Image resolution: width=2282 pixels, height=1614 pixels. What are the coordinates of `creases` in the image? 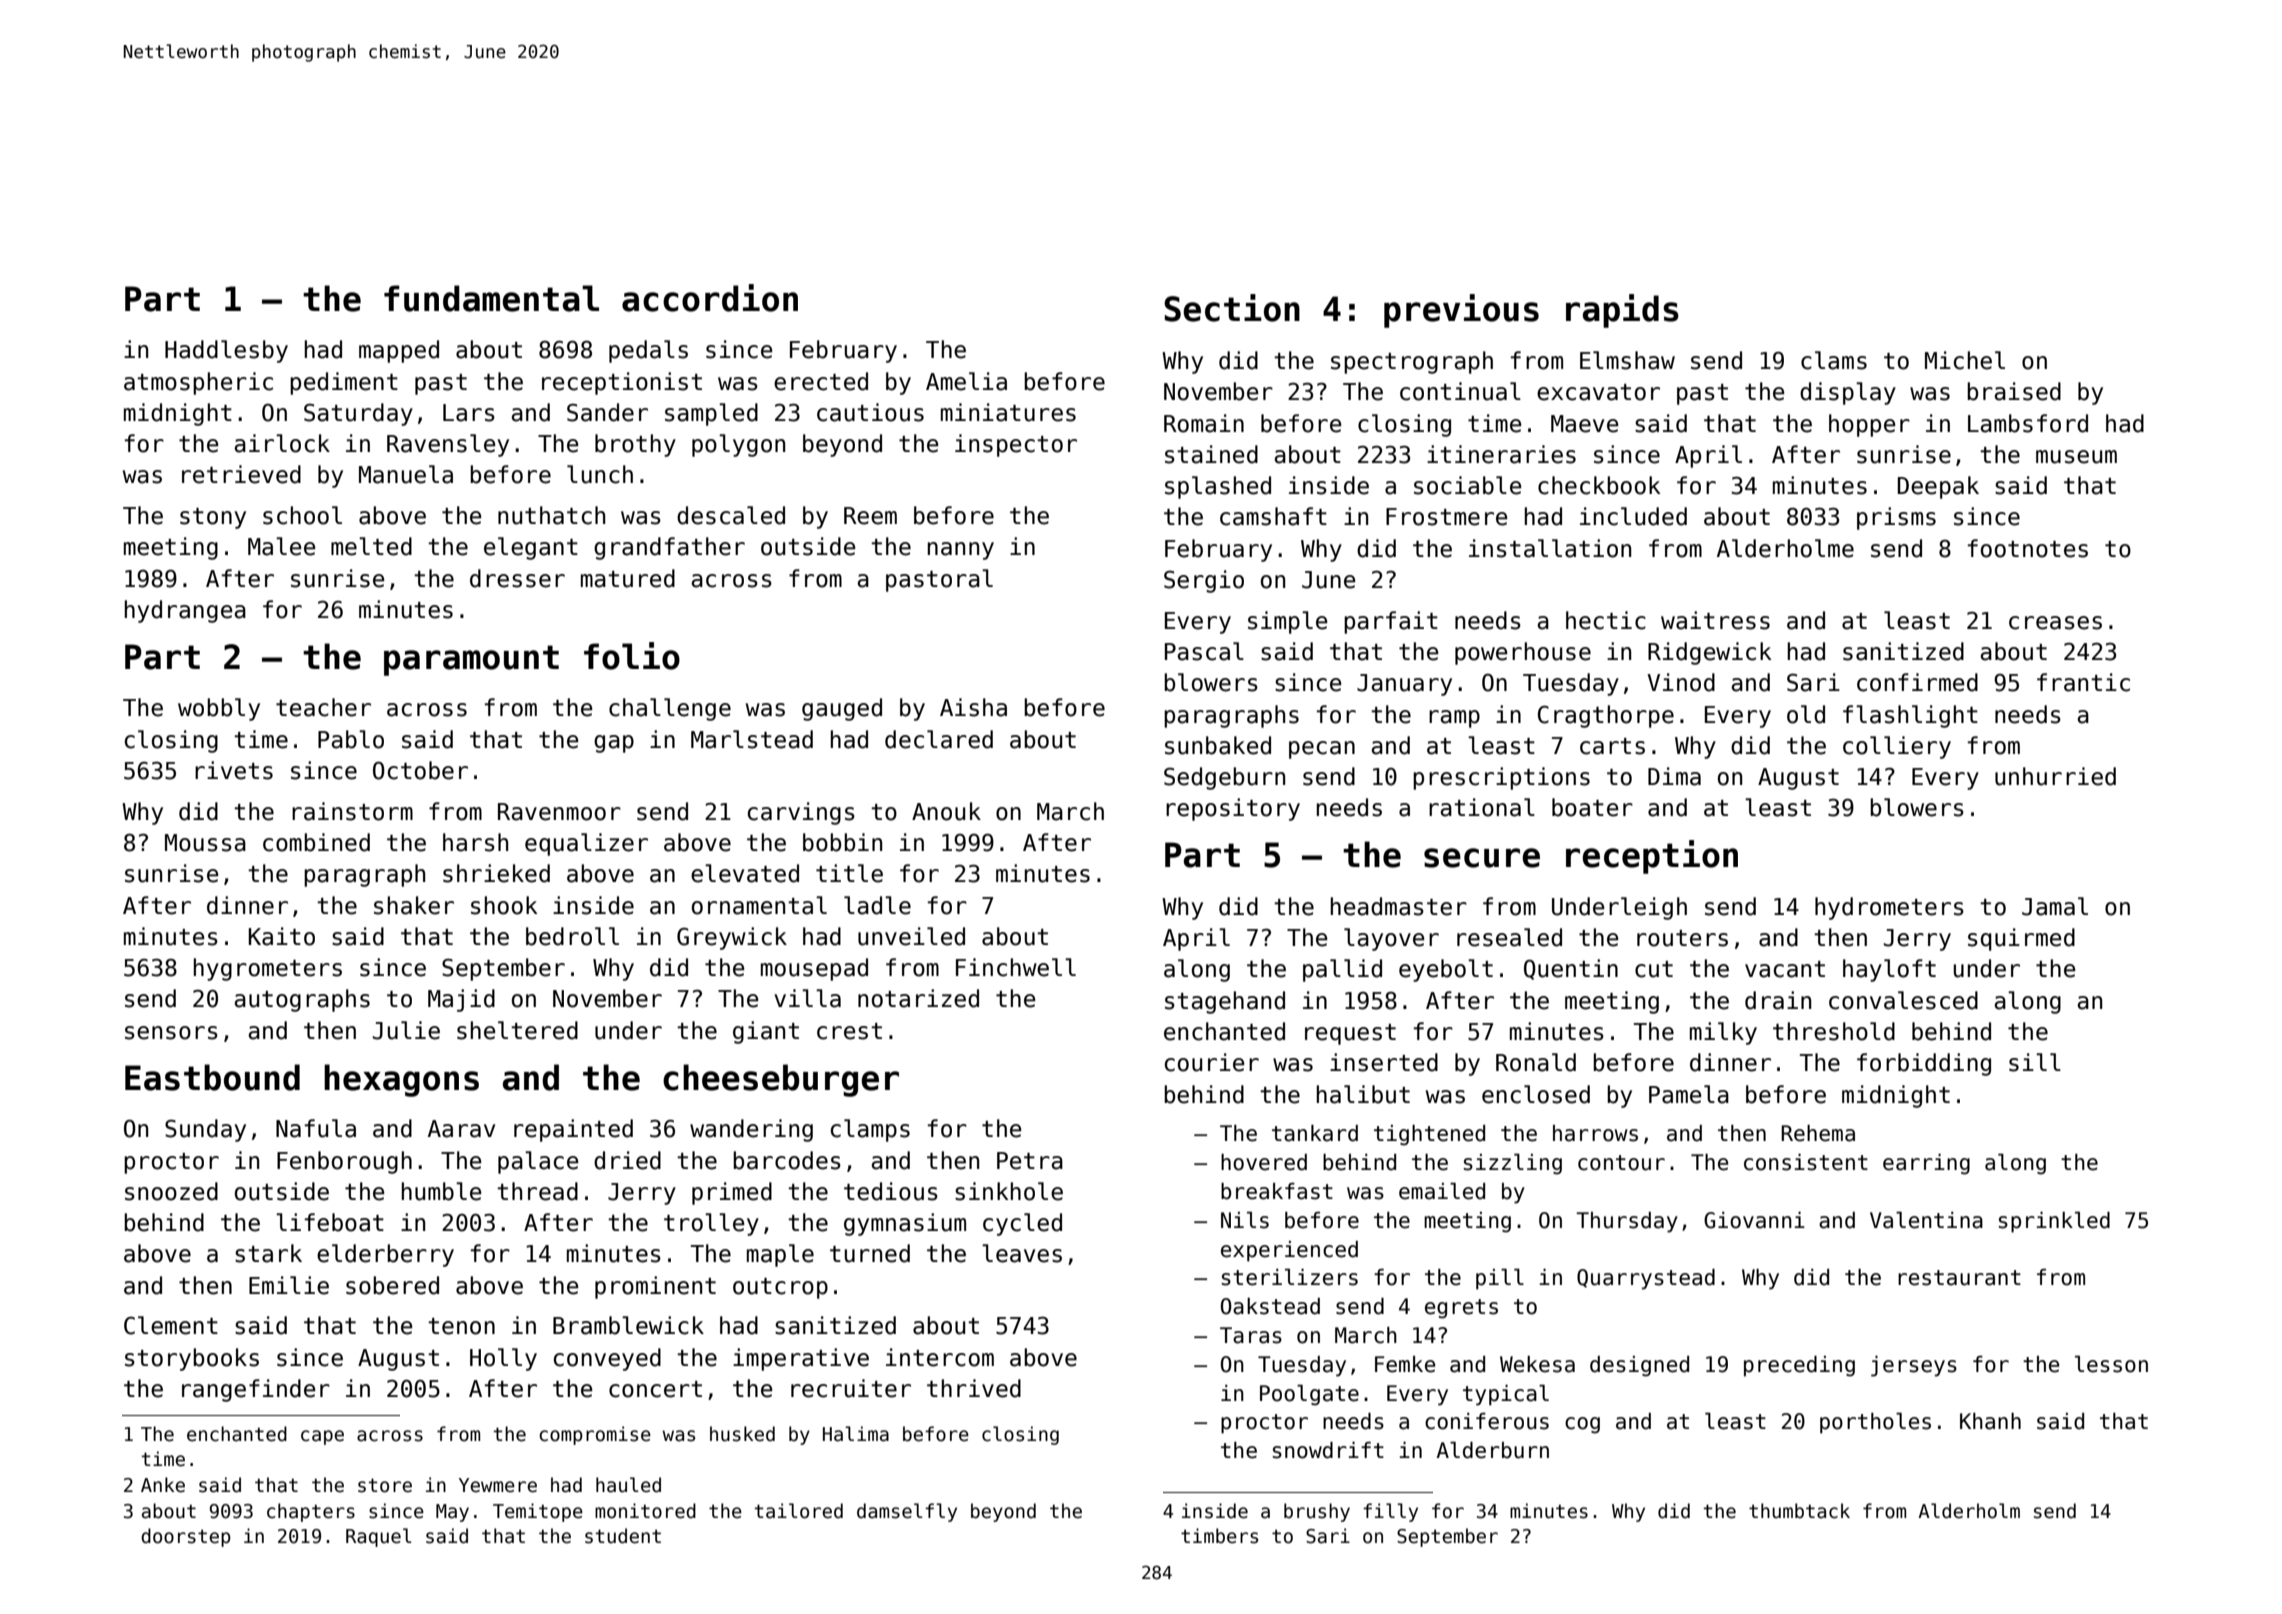 It's located at (2055, 623).
